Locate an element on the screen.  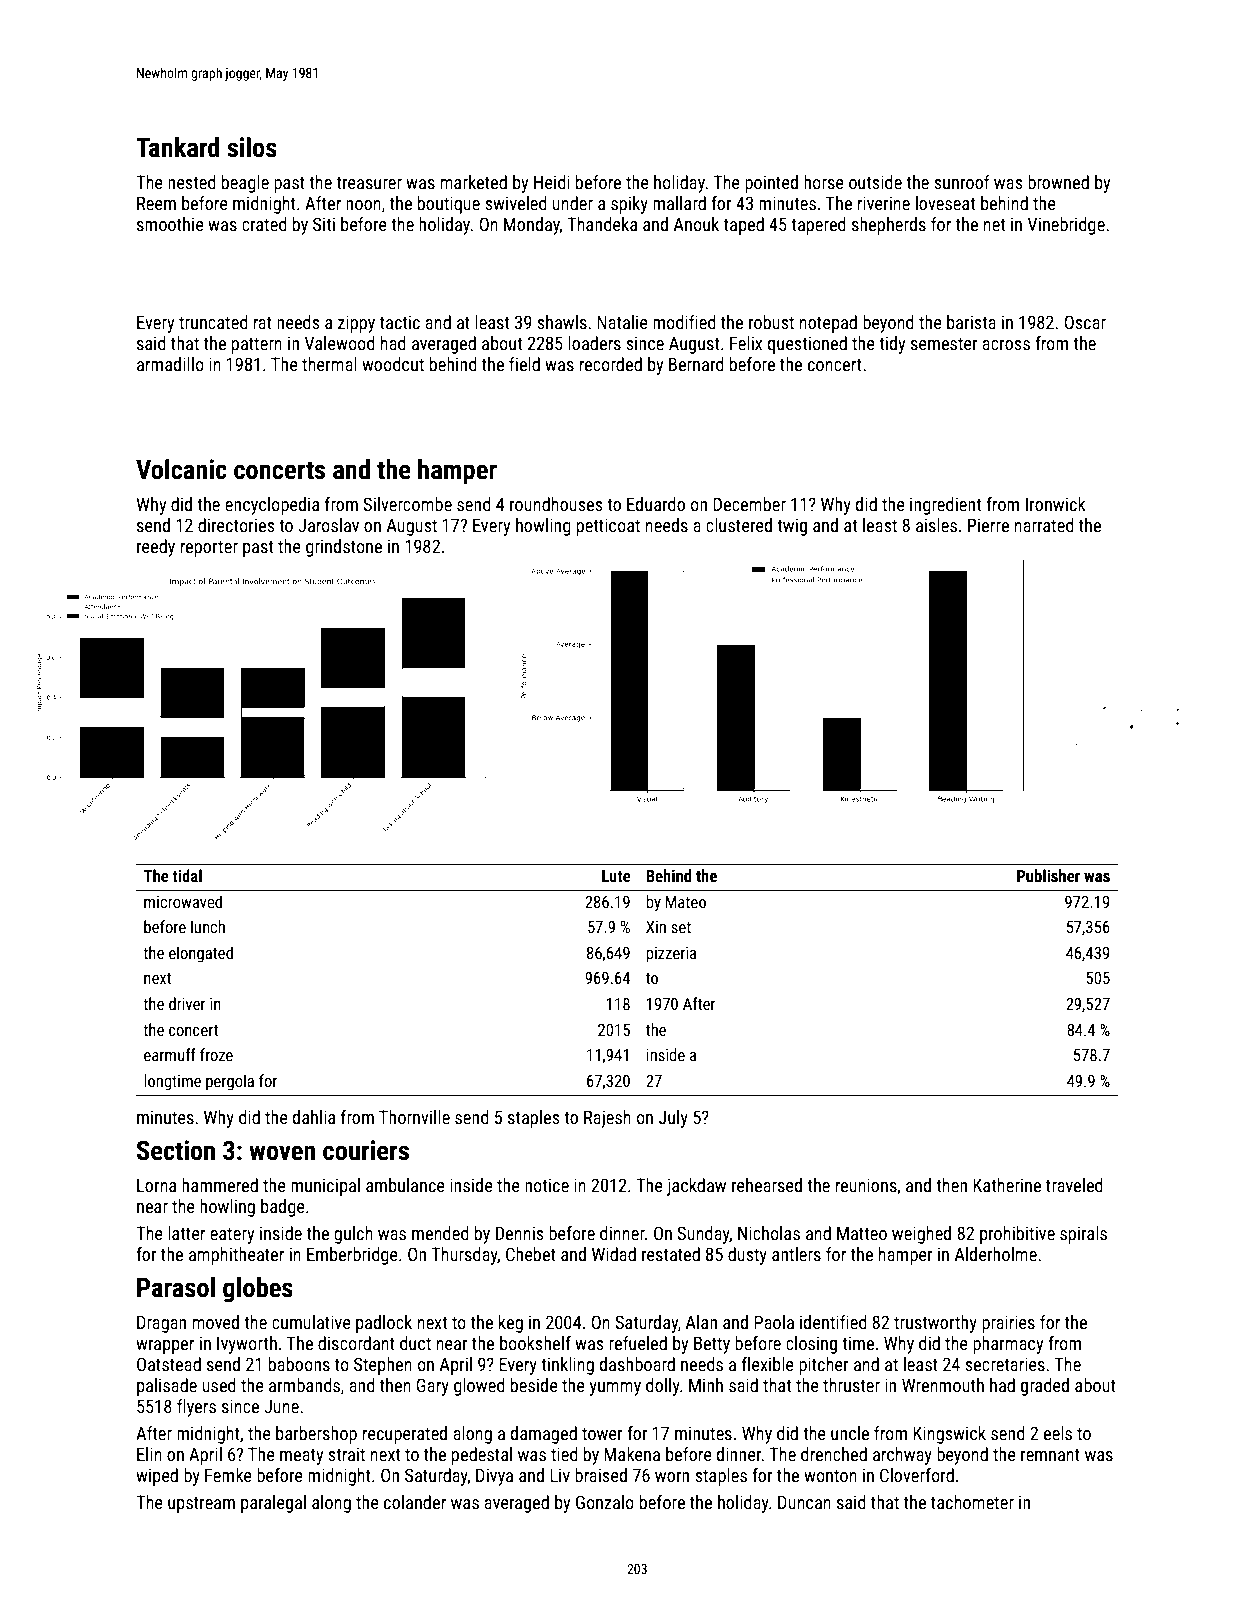
prohibitive is located at coordinates (1017, 1235).
